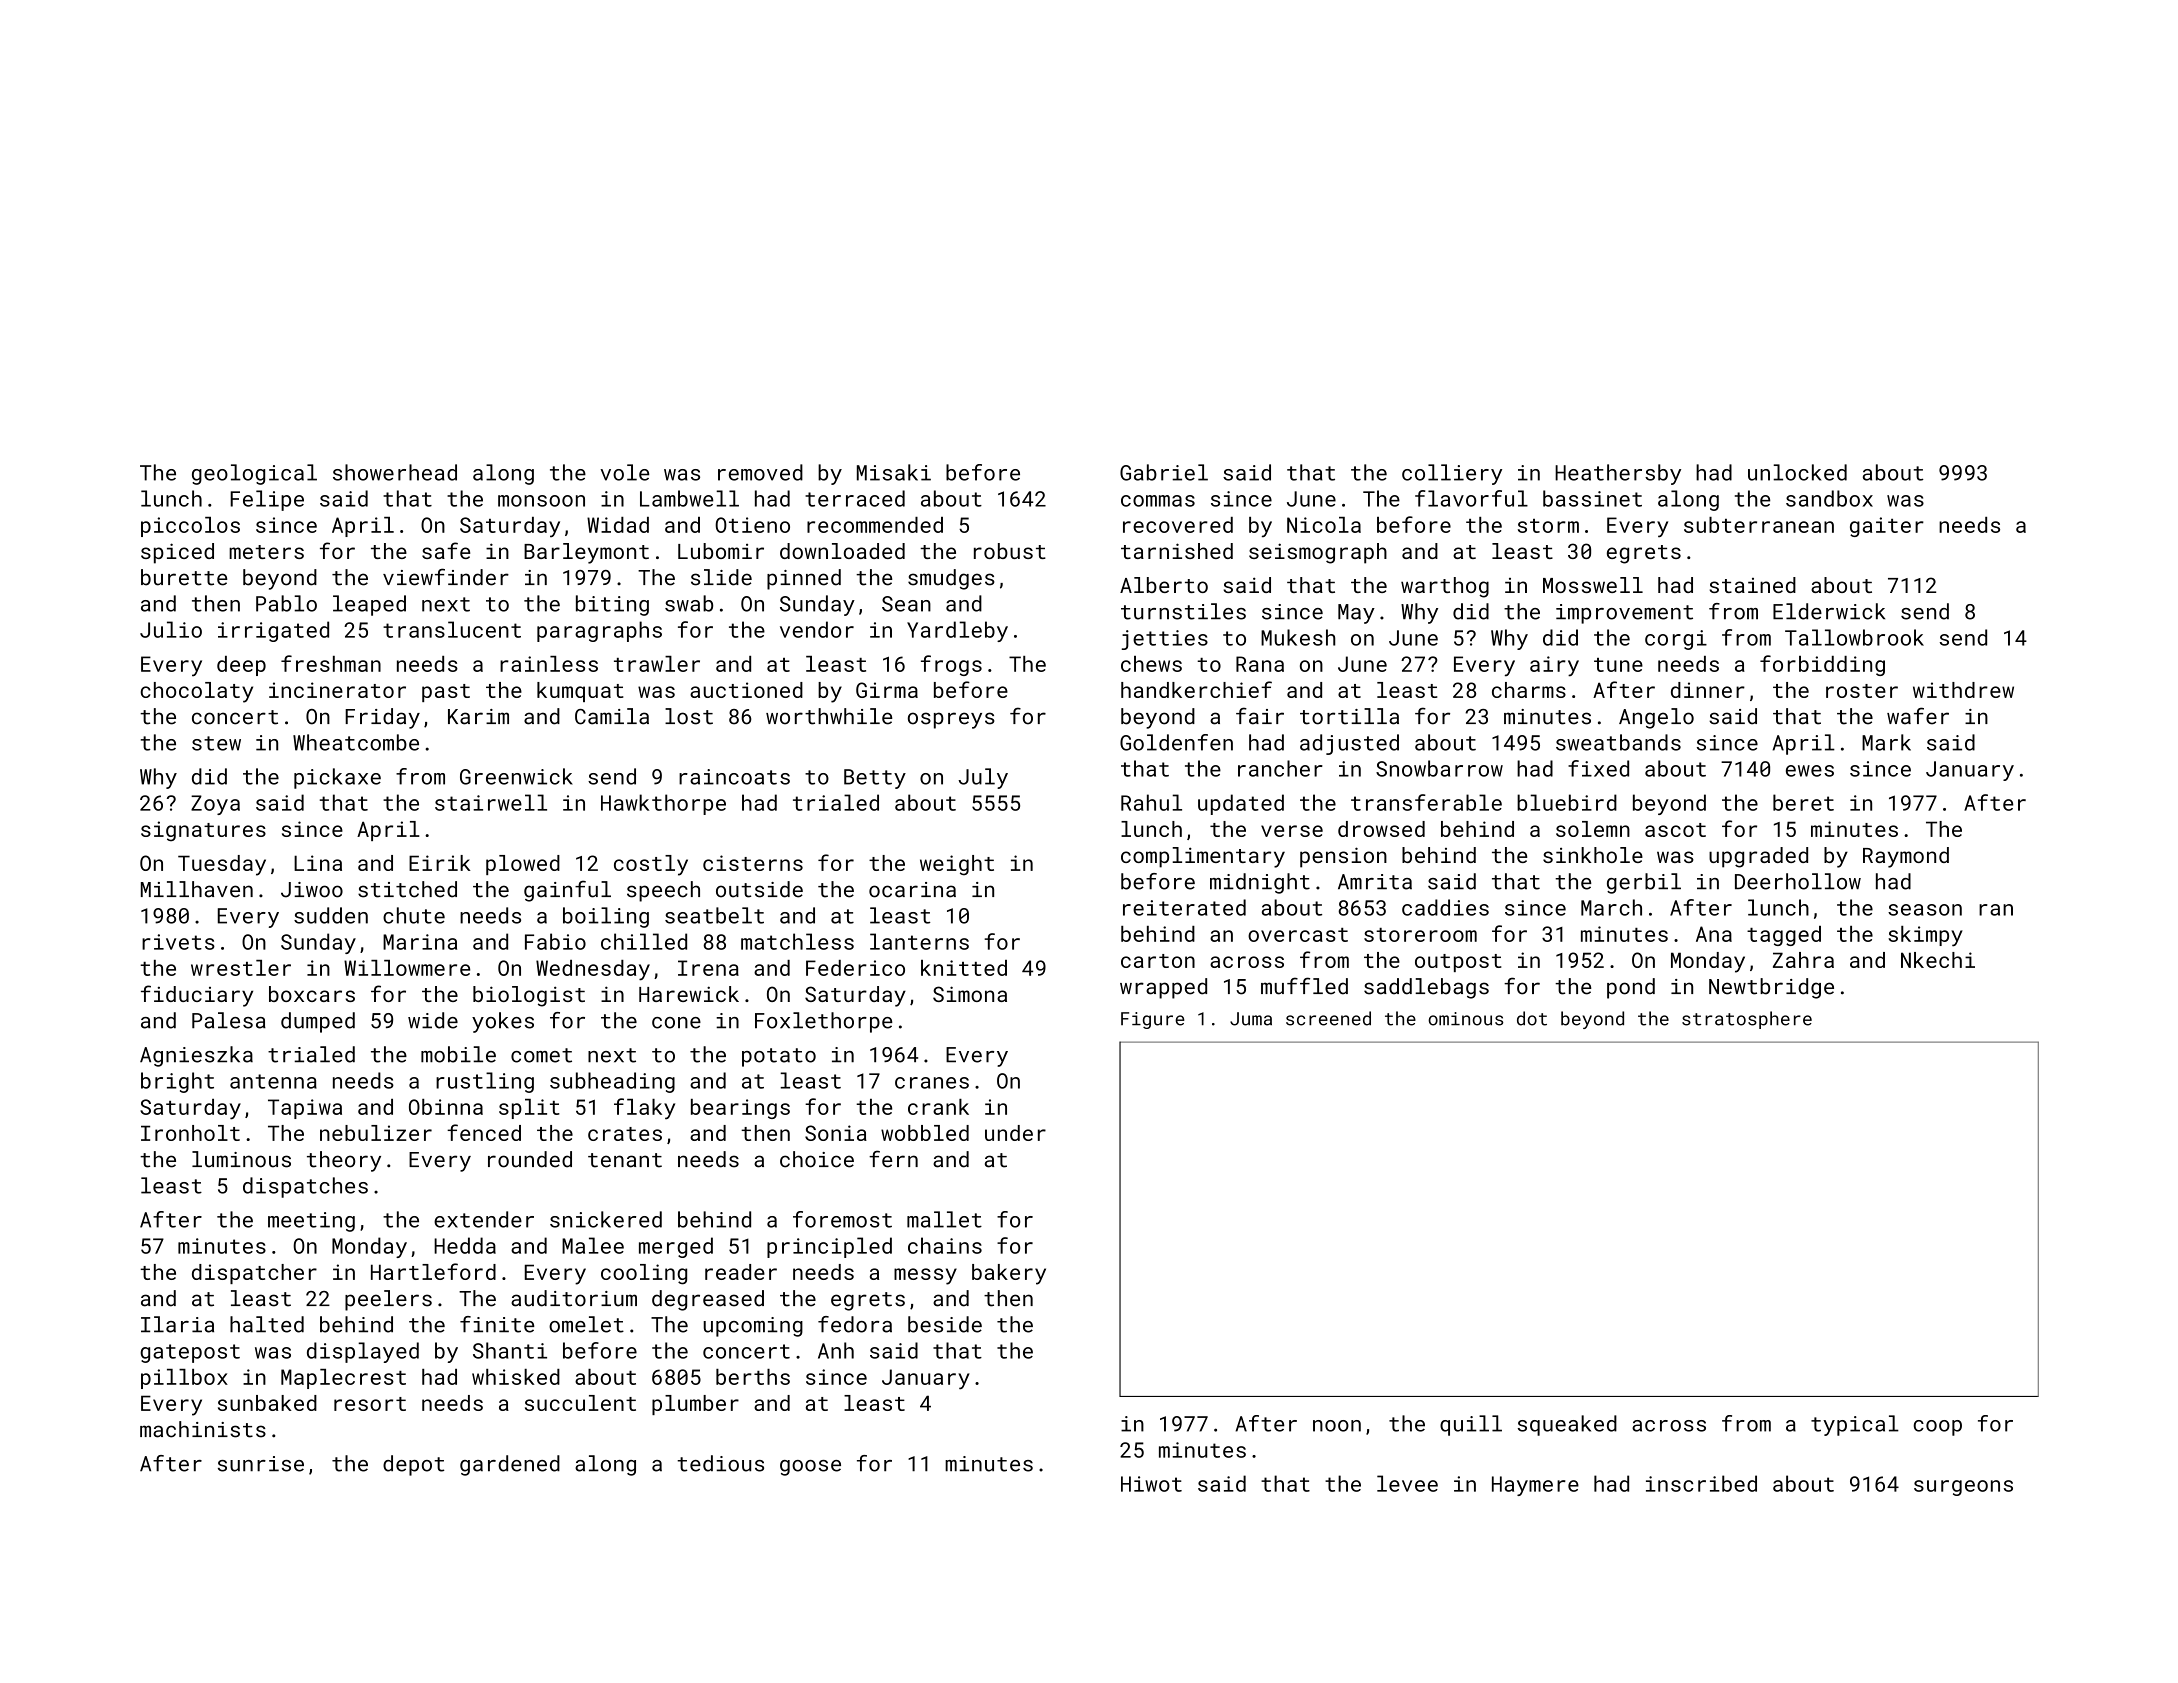 This screenshot has width=2178, height=1683. Describe the element at coordinates (1593, 585) in the screenshot. I see `Mosswell` at that location.
